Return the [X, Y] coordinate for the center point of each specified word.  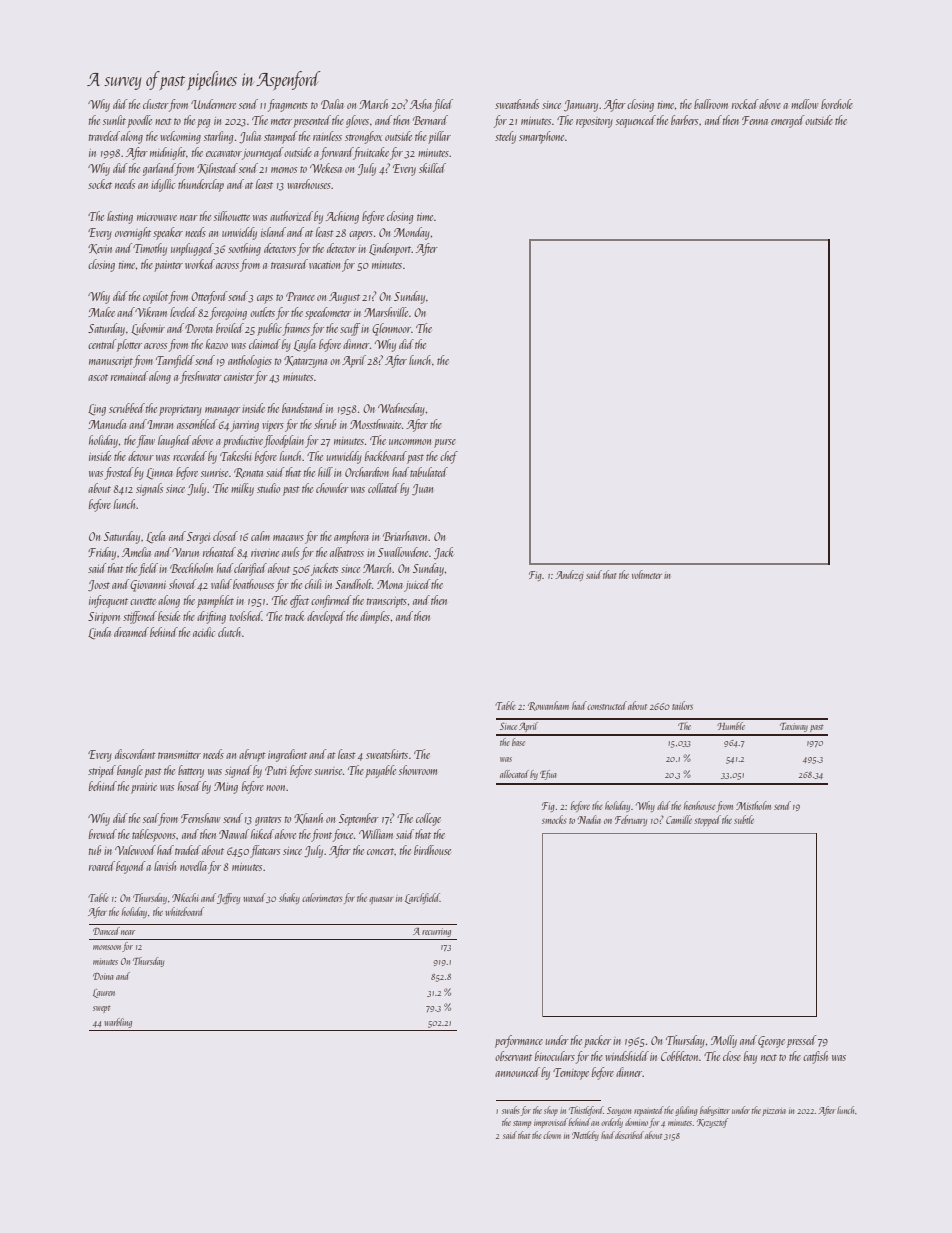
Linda [99, 633]
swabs [511, 1110]
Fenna [755, 120]
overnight [133, 233]
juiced [417, 585]
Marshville [386, 312]
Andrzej [569, 575]
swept [102, 1009]
